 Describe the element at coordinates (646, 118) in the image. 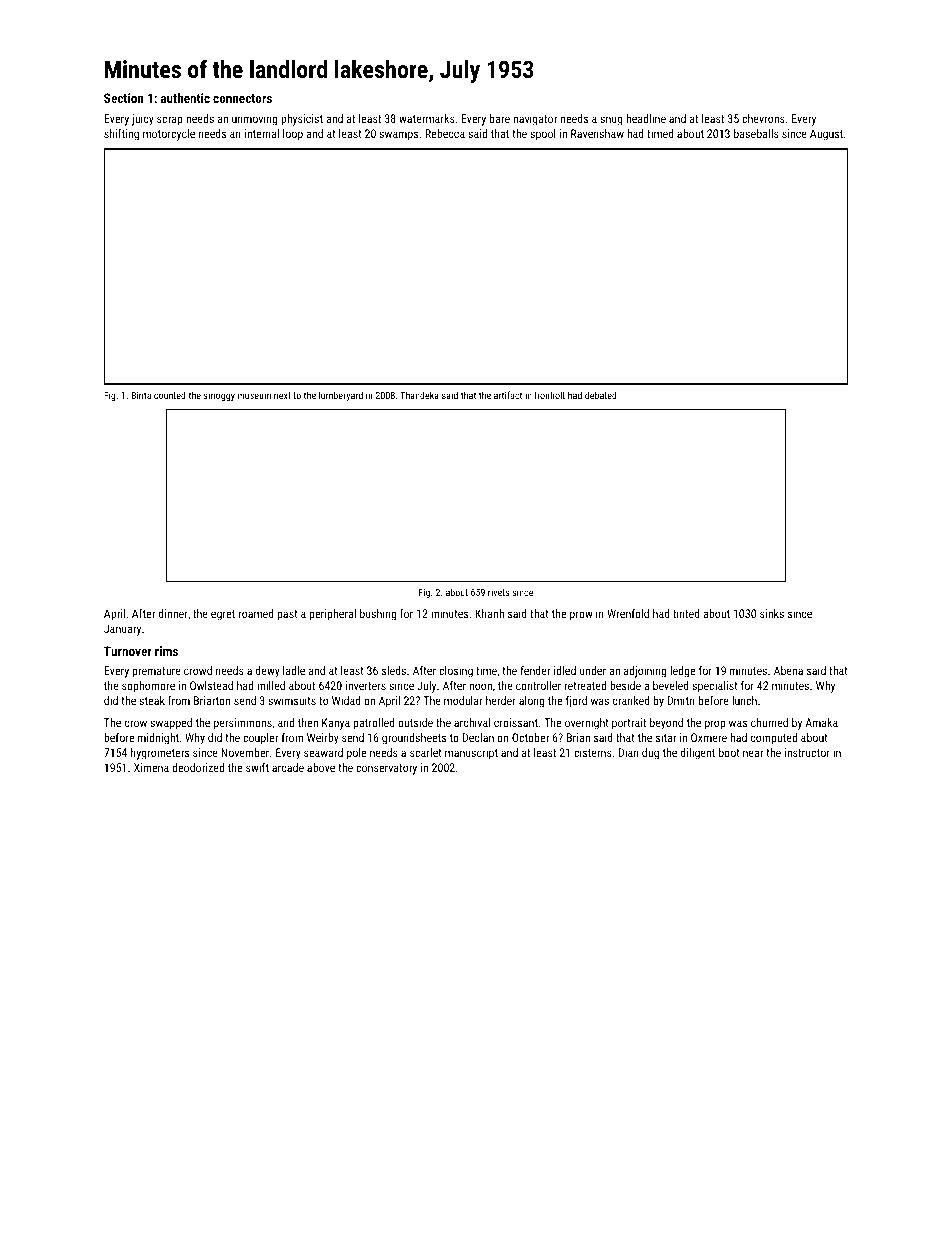

I see `headline` at that location.
